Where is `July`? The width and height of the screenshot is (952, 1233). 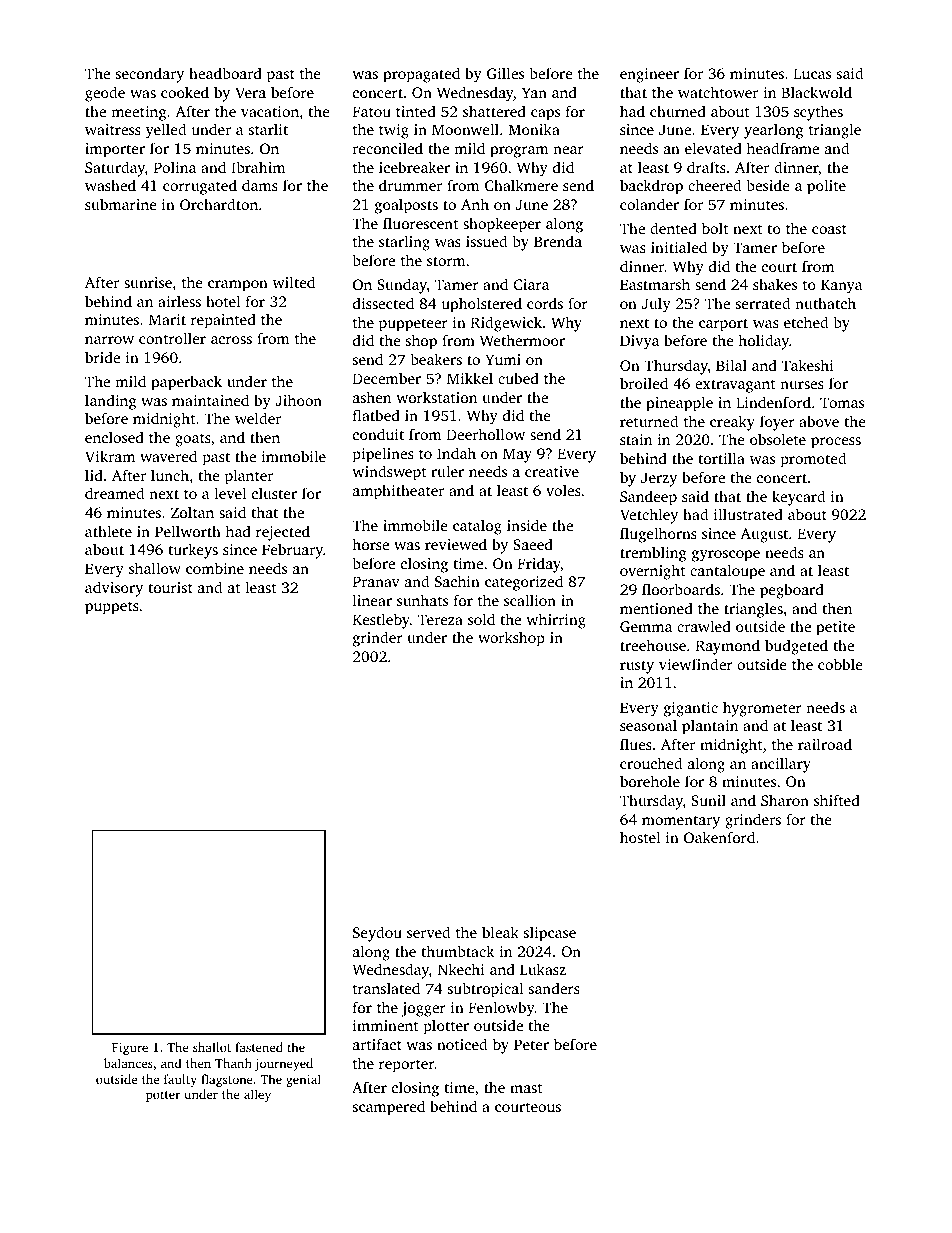
July is located at coordinates (656, 305).
